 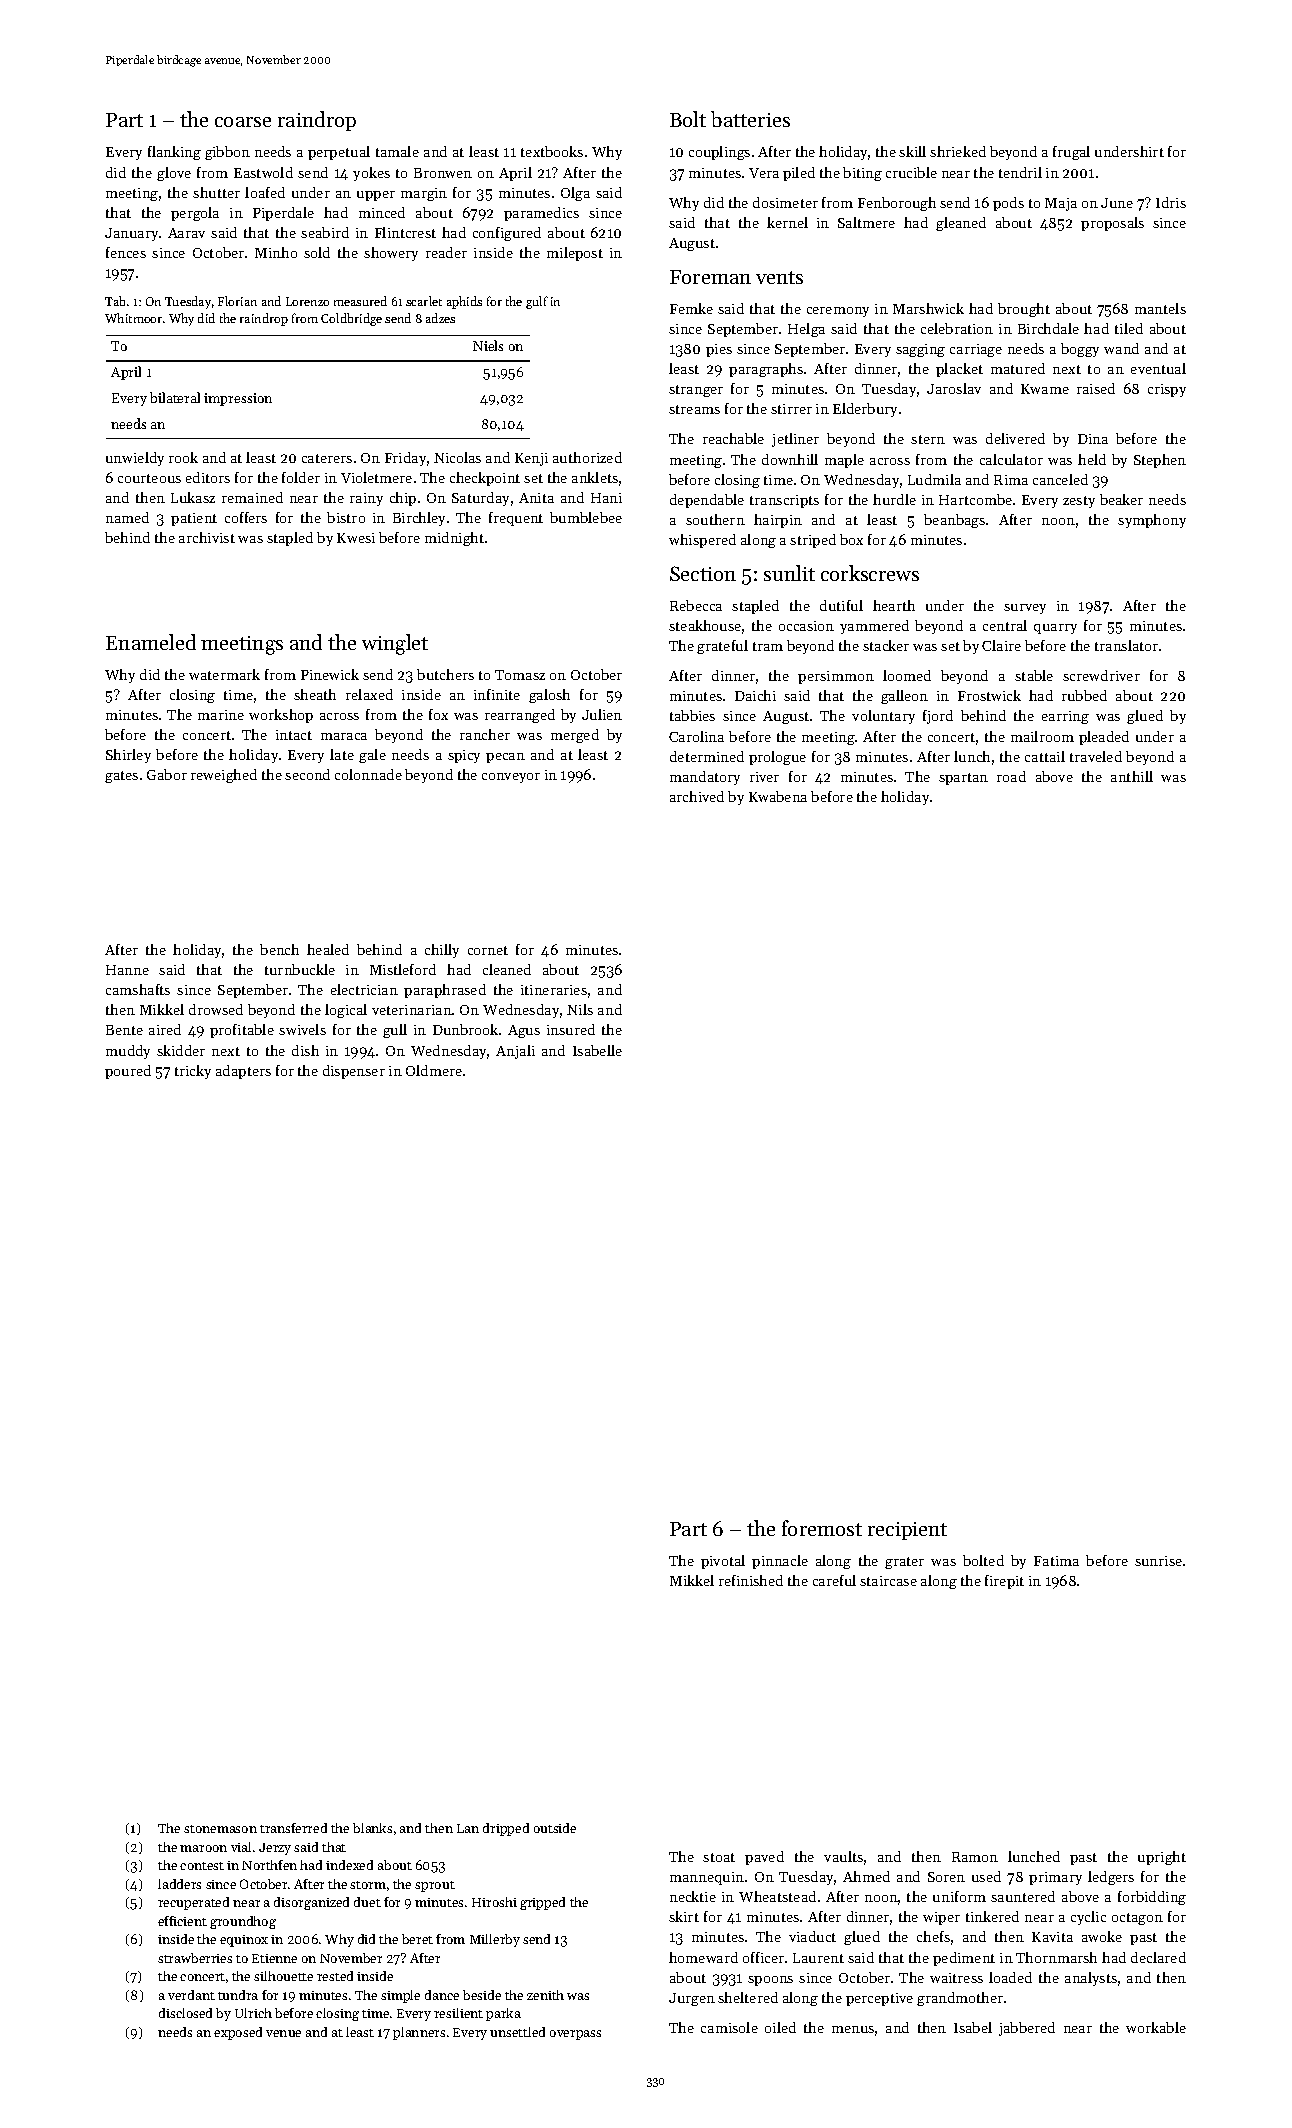 What do you see at coordinates (220, 1829) in the screenshot?
I see `stonemason` at bounding box center [220, 1829].
